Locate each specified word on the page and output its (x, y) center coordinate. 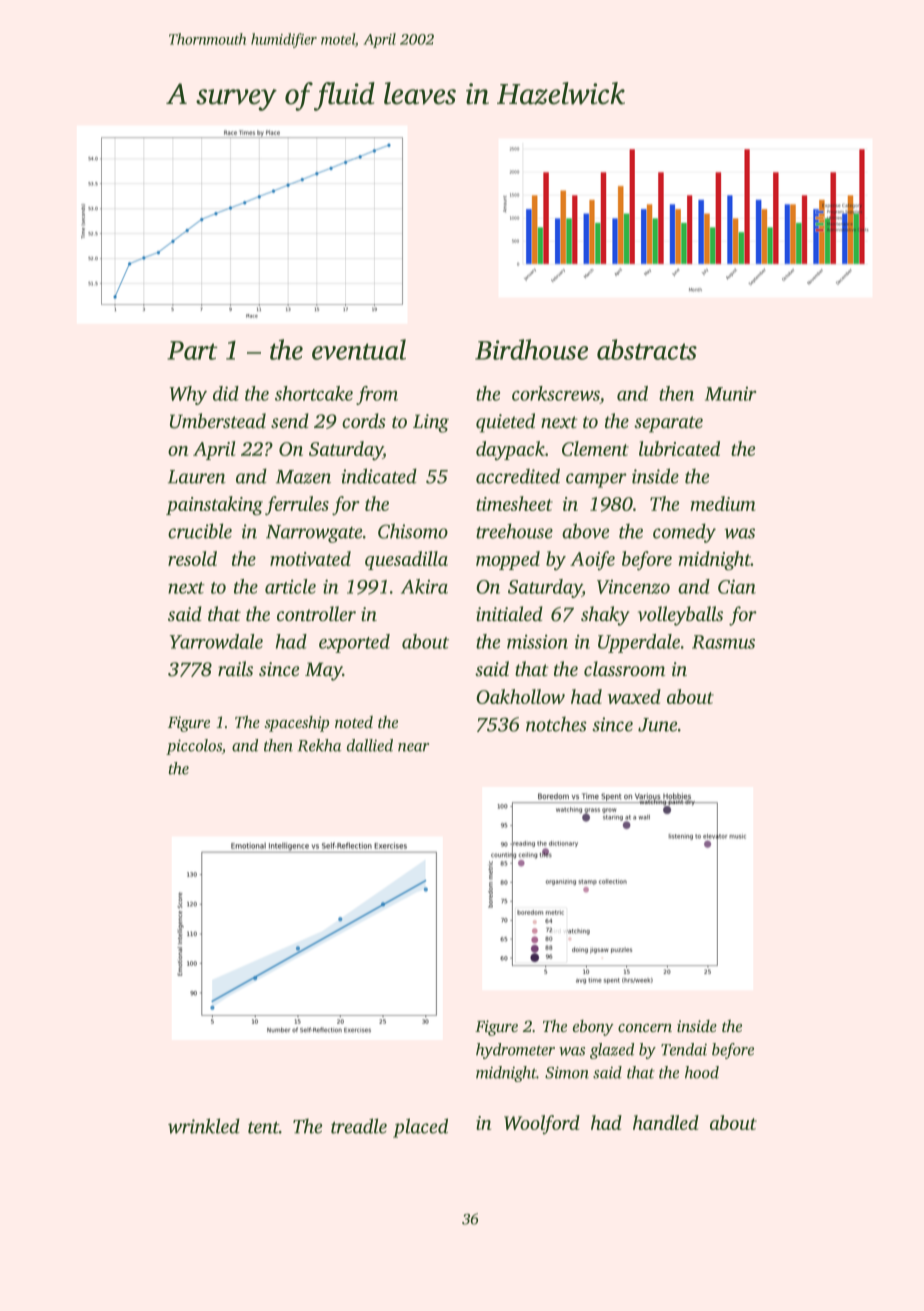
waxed (634, 696)
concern (645, 1028)
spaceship (296, 724)
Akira (424, 586)
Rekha (319, 745)
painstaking (214, 506)
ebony (593, 1028)
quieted (505, 423)
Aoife (592, 560)
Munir (730, 394)
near (413, 747)
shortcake (314, 393)
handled (666, 1122)
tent (263, 1128)
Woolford (542, 1124)
